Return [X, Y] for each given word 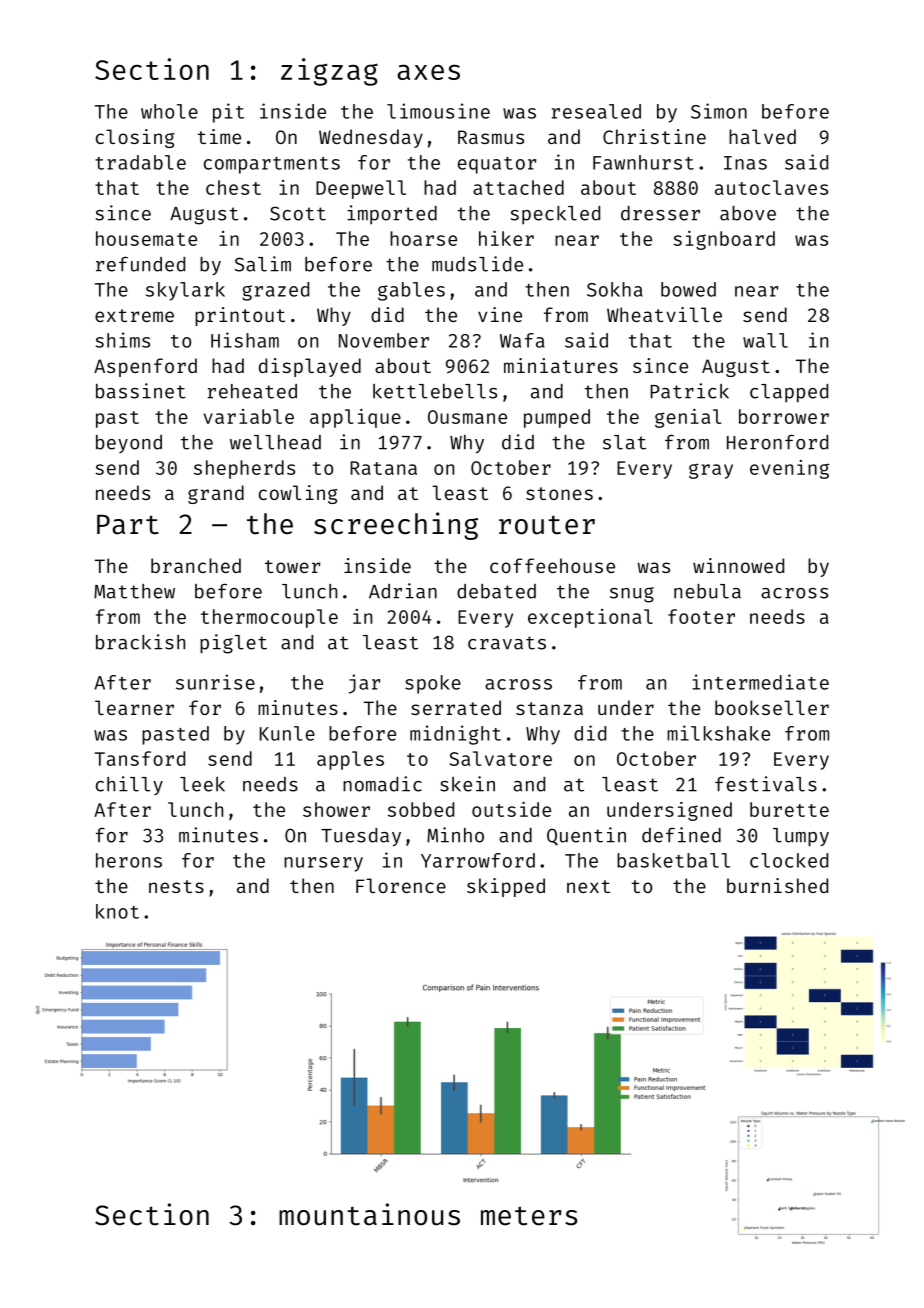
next [588, 886]
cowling [298, 494]
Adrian [403, 591]
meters [529, 1216]
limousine [438, 111]
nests [176, 886]
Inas [745, 163]
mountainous [369, 1214]
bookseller [772, 707]
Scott [298, 213]
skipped [506, 887]
